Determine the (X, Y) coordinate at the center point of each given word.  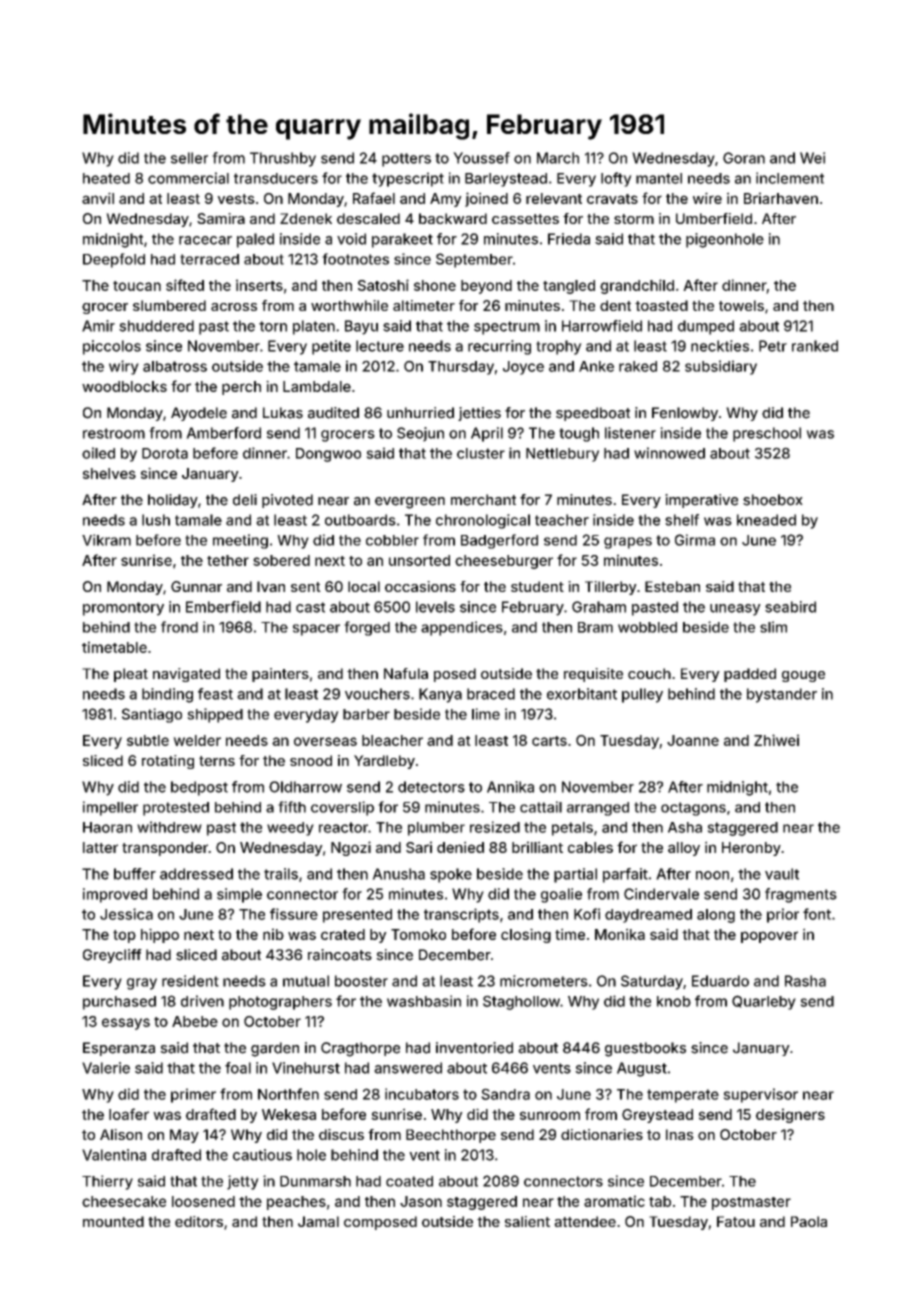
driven (202, 1001)
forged (367, 628)
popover (769, 937)
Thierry (107, 1182)
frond (179, 627)
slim (773, 627)
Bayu (361, 327)
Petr (773, 346)
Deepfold (114, 260)
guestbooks (645, 1049)
